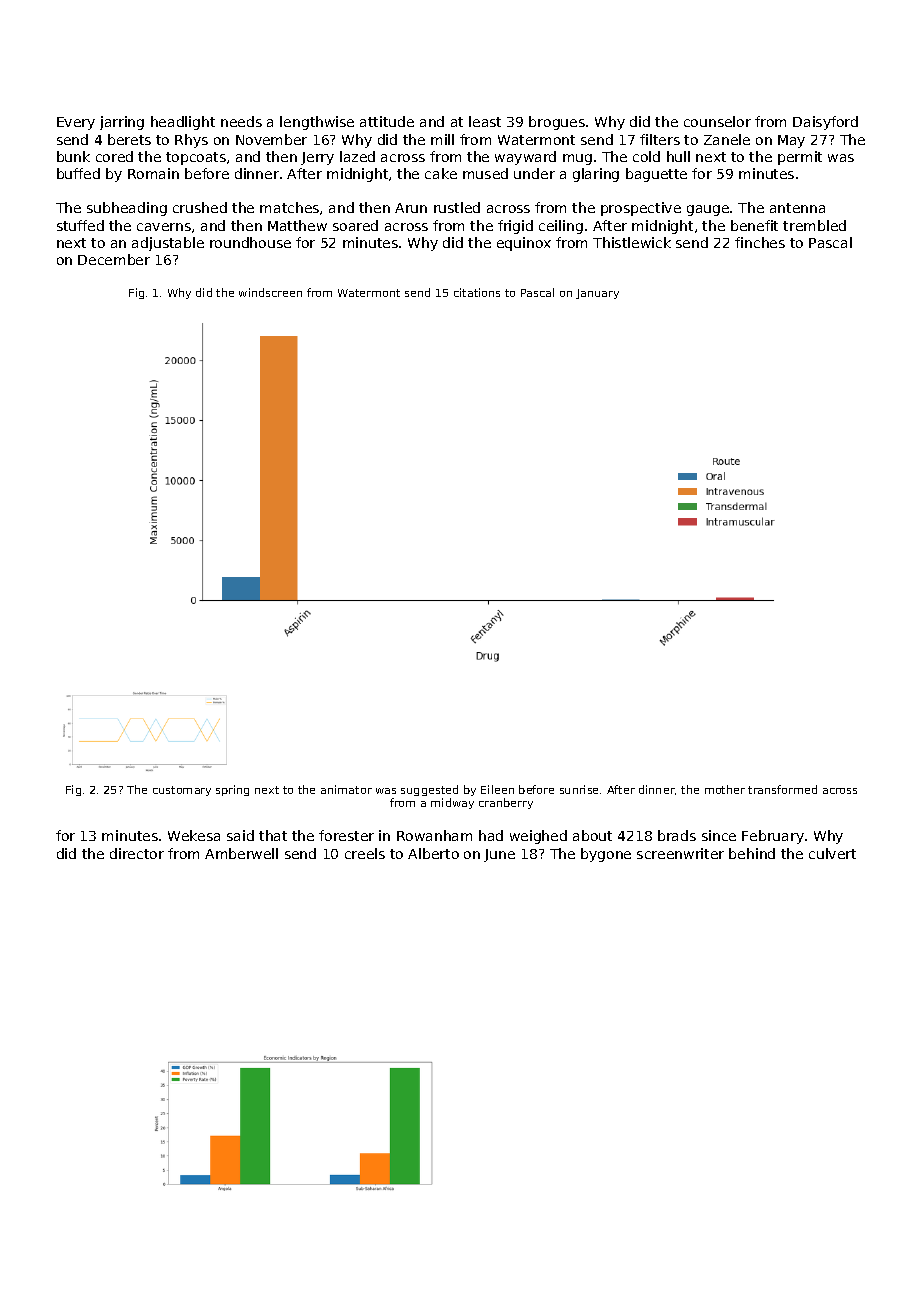  Describe the element at coordinates (127, 209) in the screenshot. I see `subheading` at that location.
